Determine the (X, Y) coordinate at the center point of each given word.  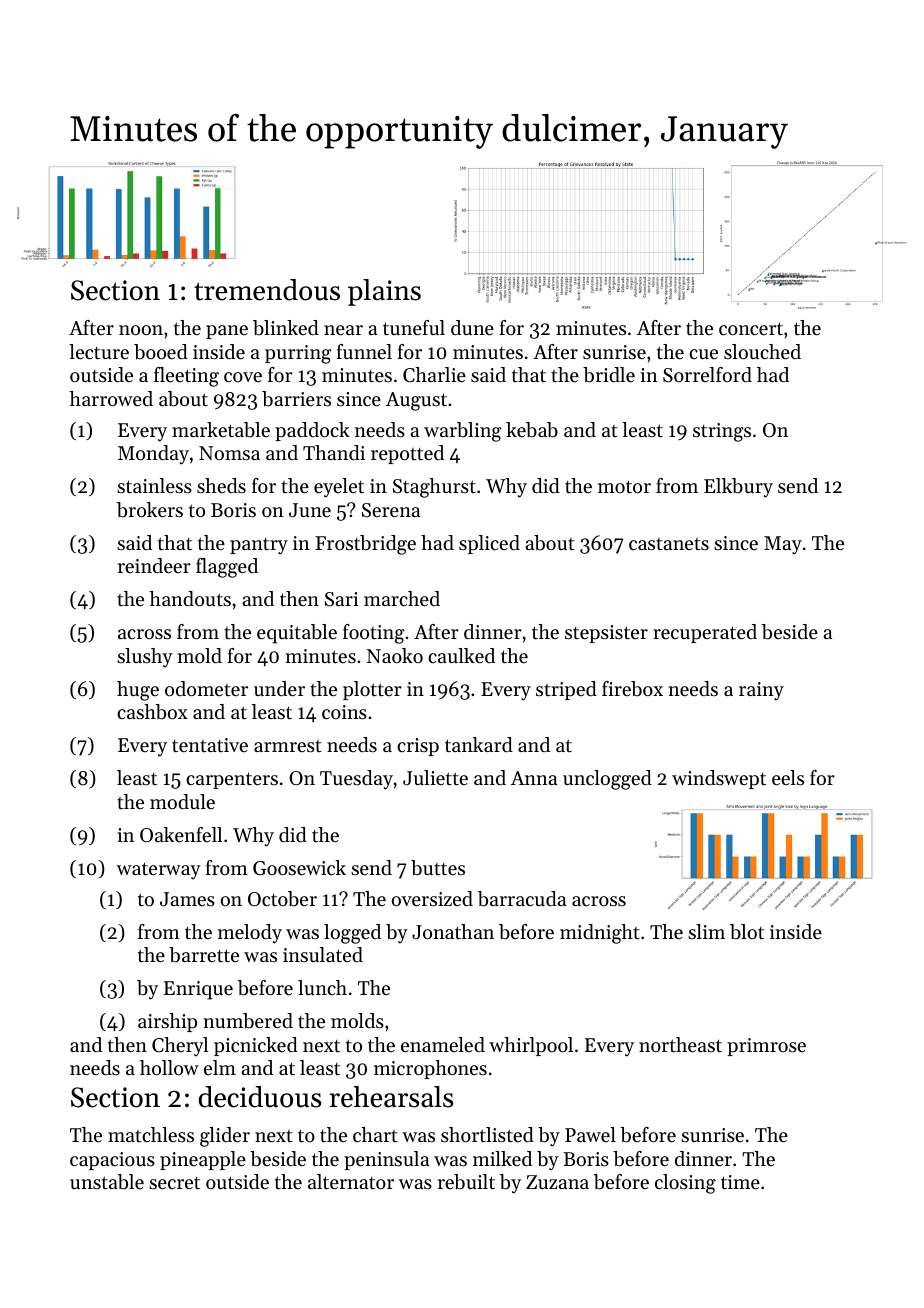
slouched (762, 352)
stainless (154, 486)
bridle (609, 375)
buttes (438, 868)
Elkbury (738, 488)
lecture (99, 352)
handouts (190, 599)
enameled (443, 1045)
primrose (766, 1047)
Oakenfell (181, 835)
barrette (204, 955)
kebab (532, 430)
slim (706, 932)
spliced (489, 544)
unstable (107, 1182)
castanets (669, 544)
